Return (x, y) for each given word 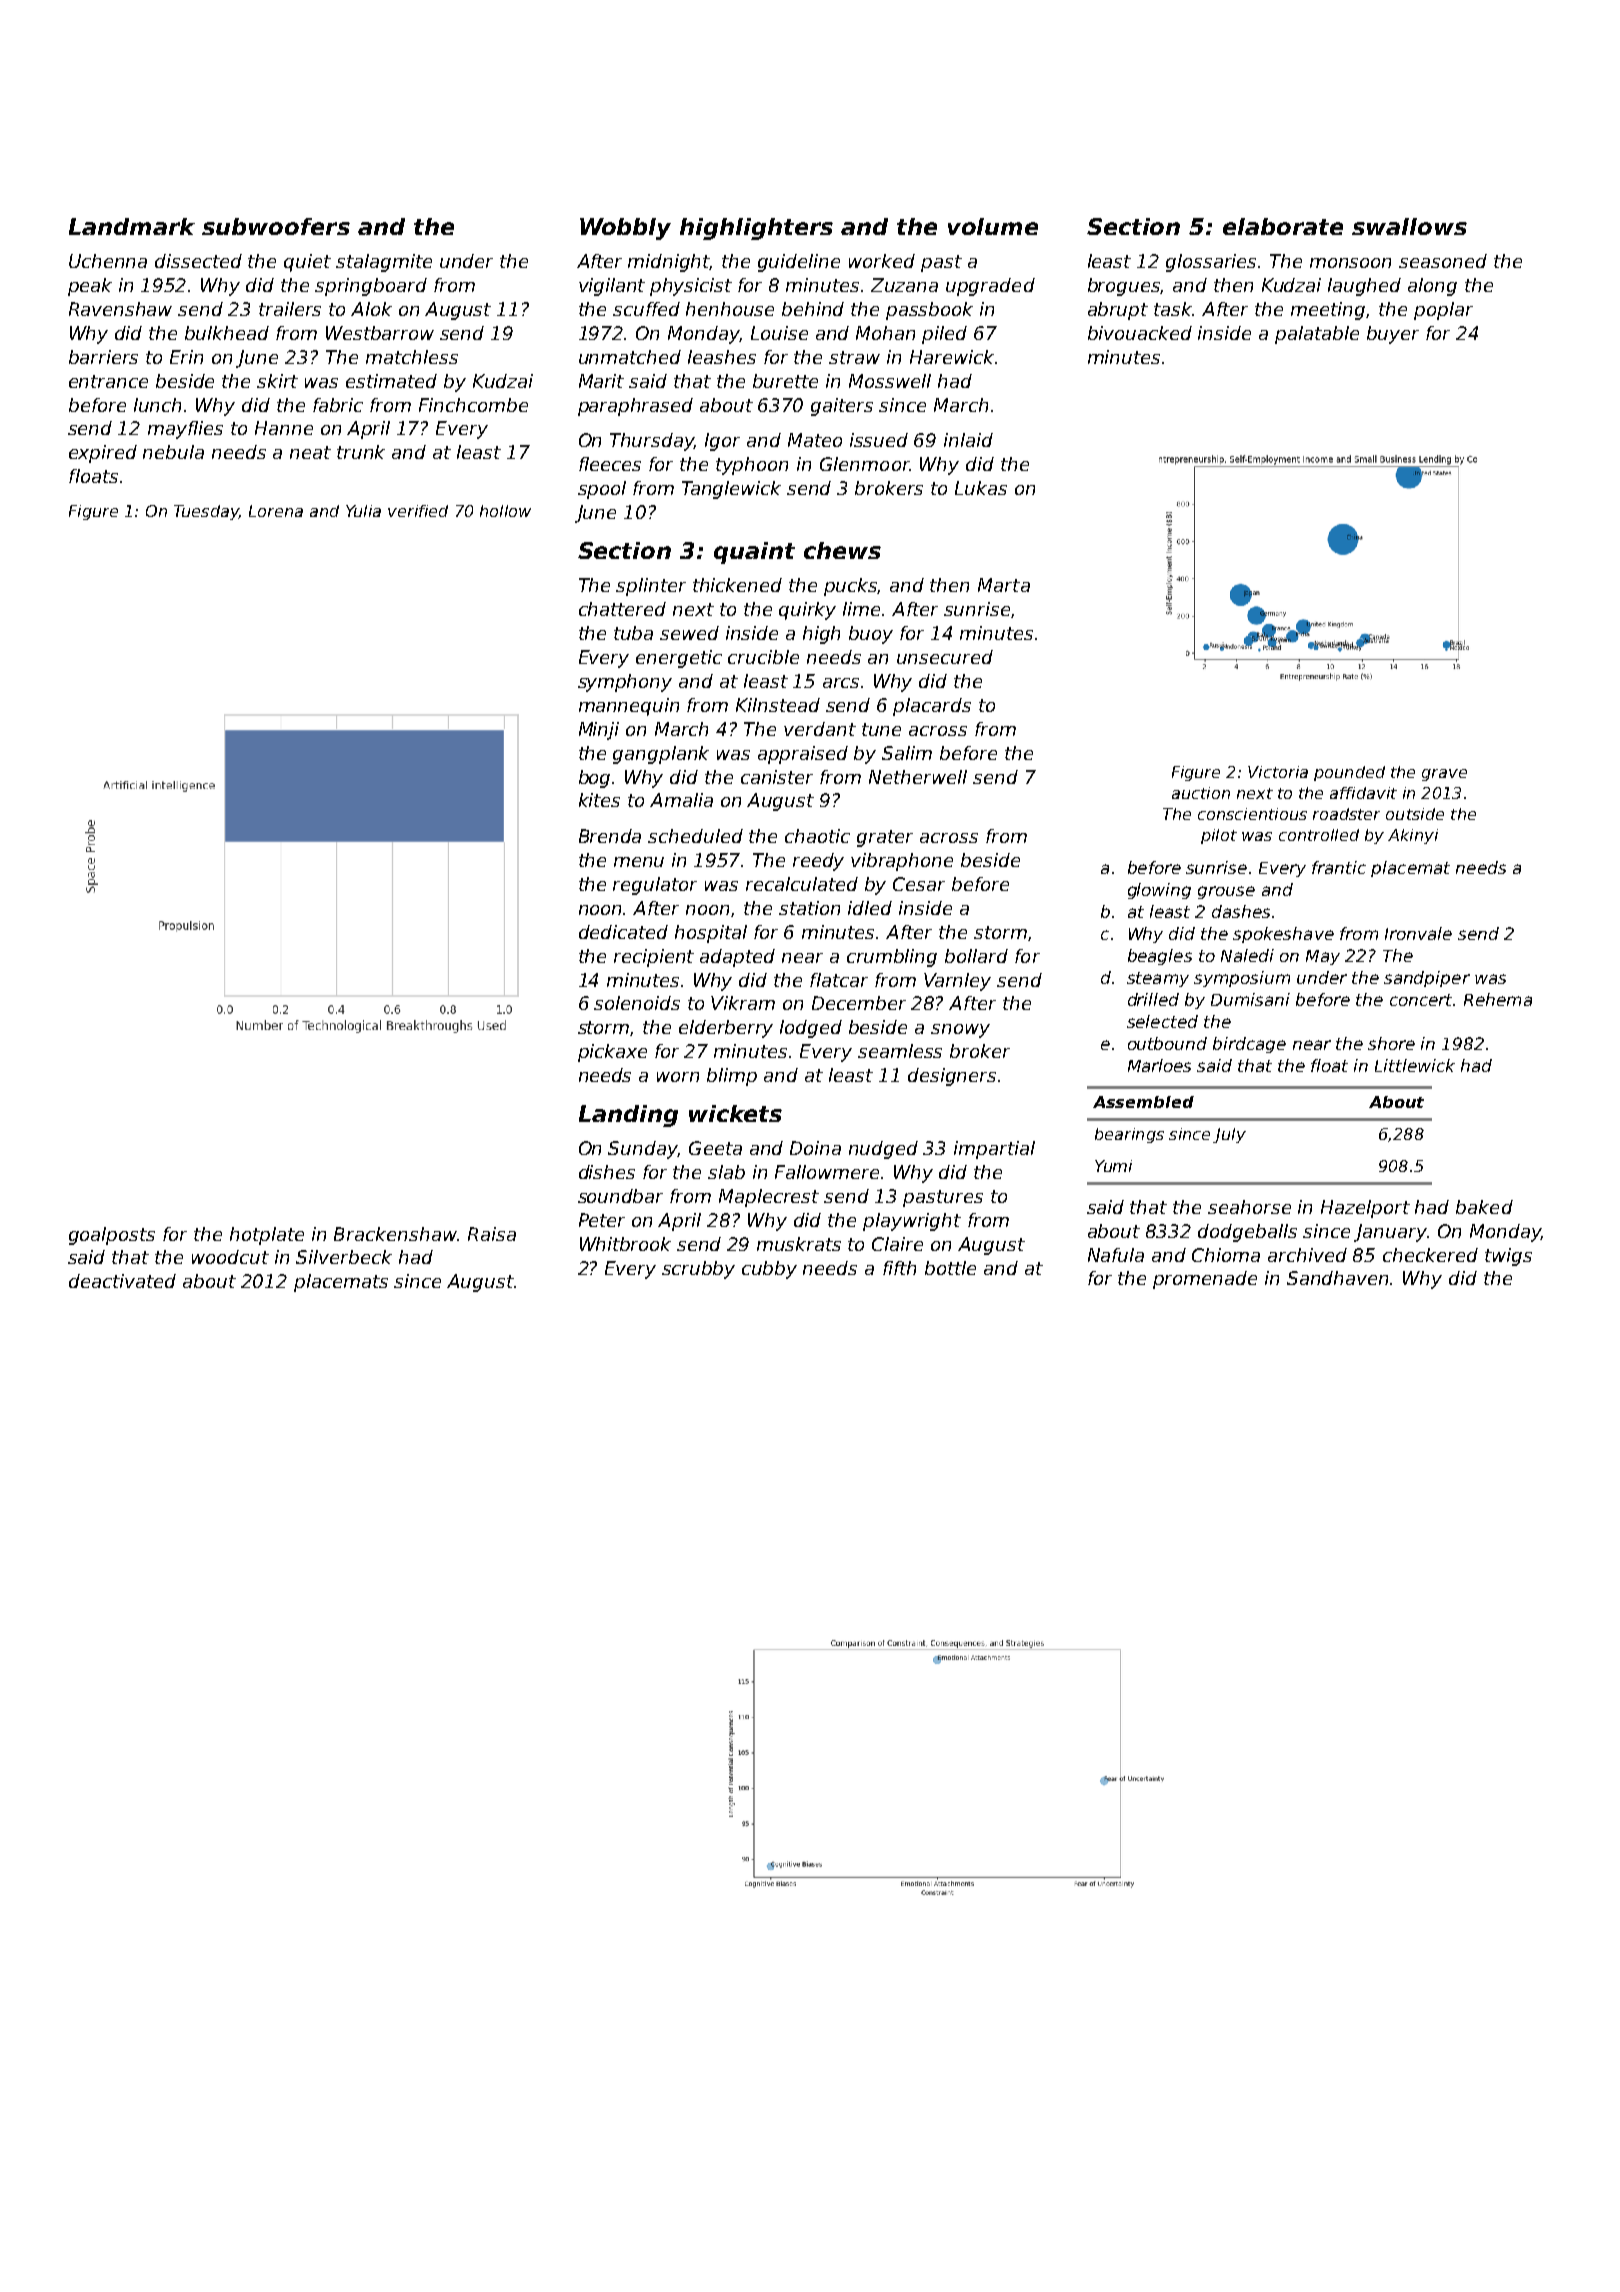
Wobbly (625, 229)
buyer (1393, 335)
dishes (607, 1172)
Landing (628, 1116)
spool (602, 490)
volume (993, 226)
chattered (622, 609)
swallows (1409, 226)
